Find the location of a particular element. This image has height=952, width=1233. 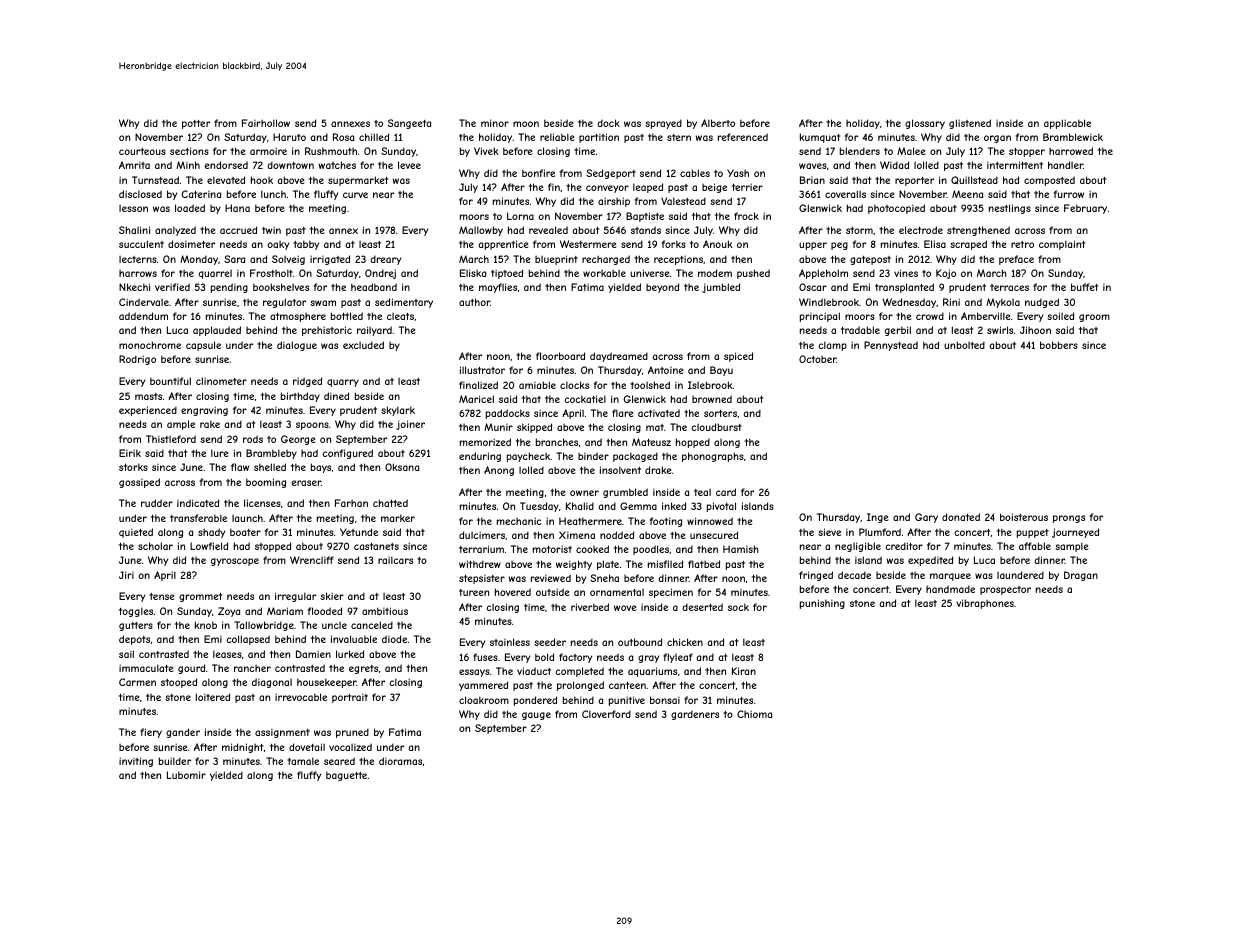

Malee is located at coordinates (911, 151).
